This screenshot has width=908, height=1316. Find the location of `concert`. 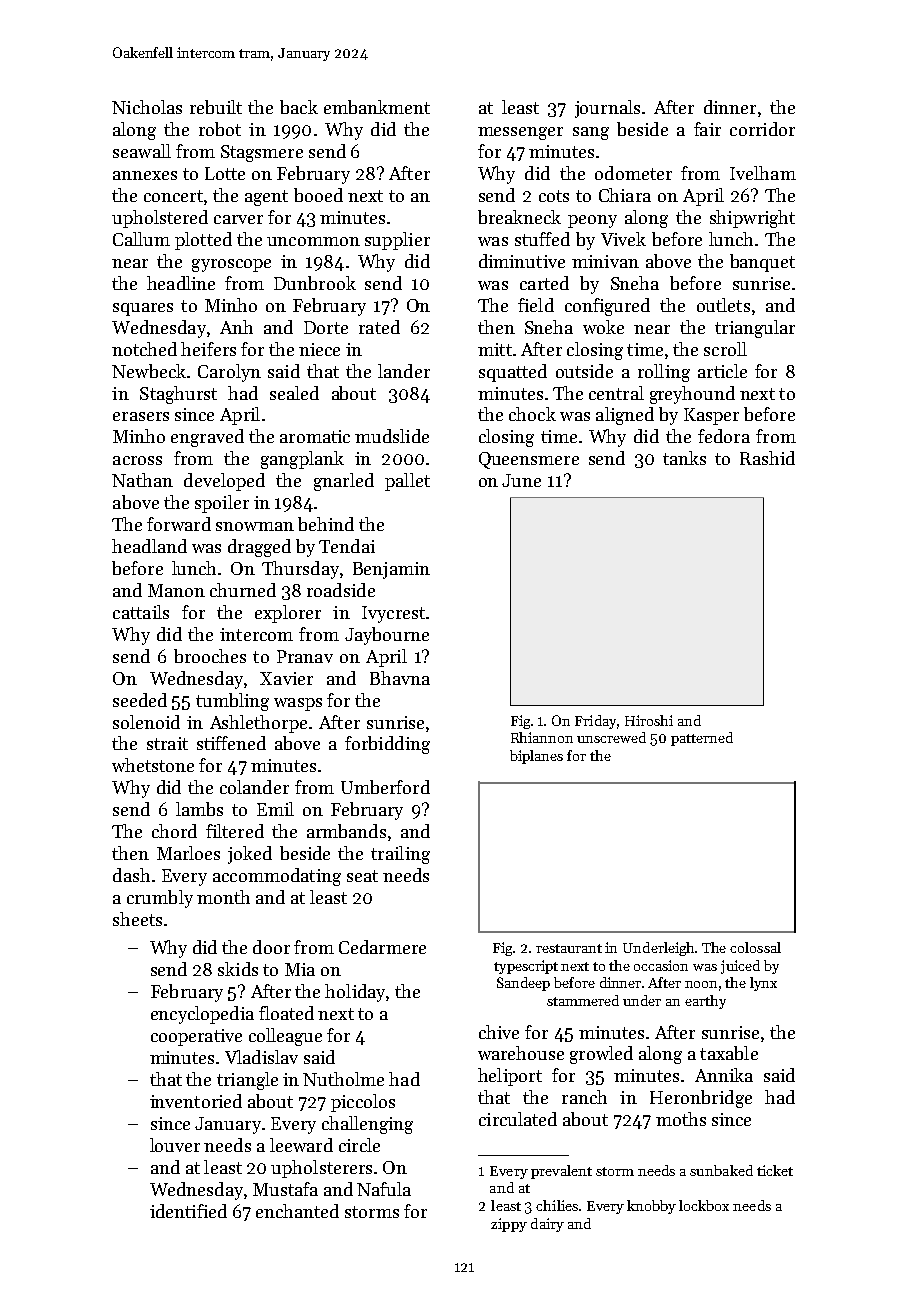

concert is located at coordinates (173, 196).
